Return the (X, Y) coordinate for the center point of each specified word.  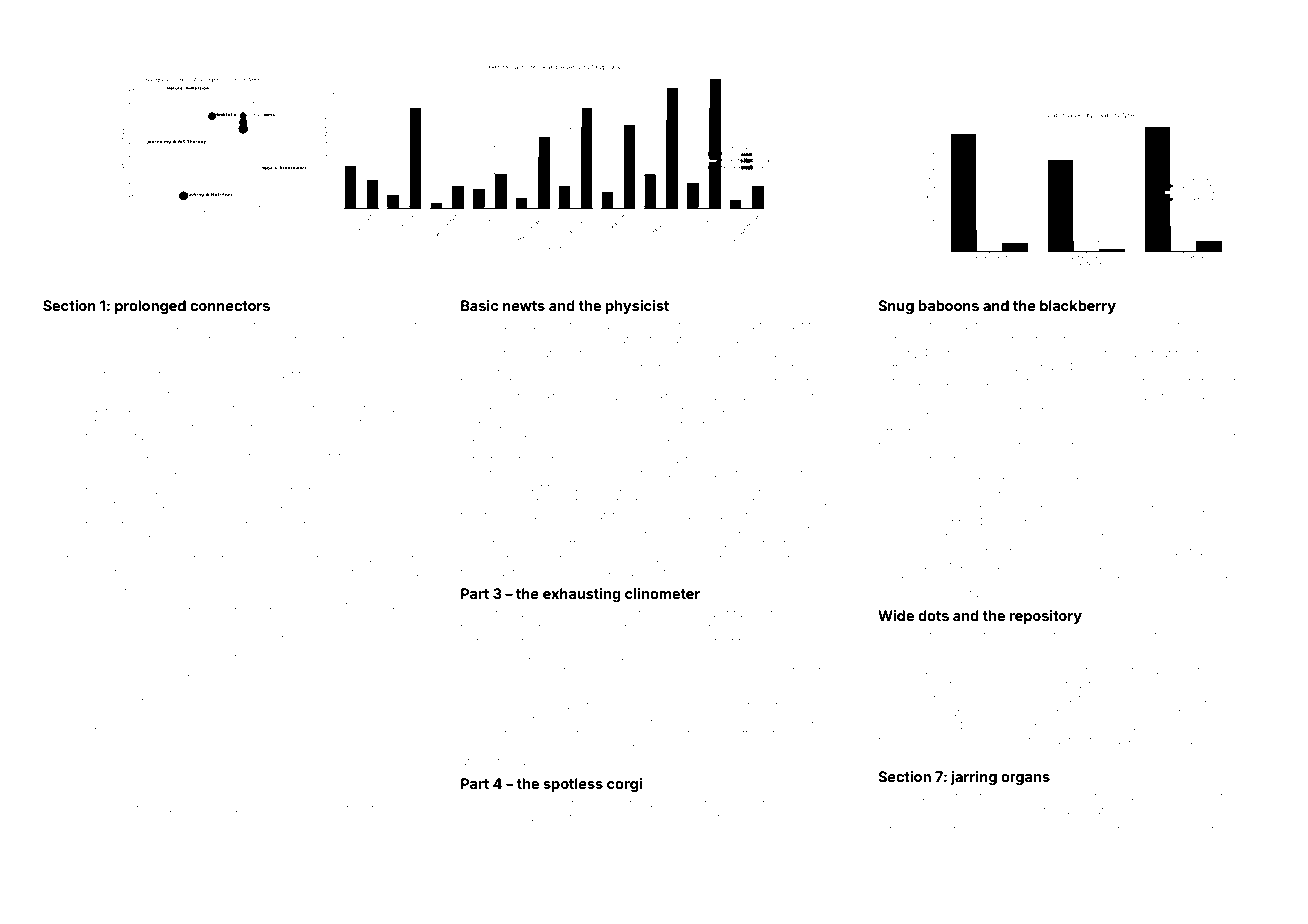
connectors (230, 306)
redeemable (912, 410)
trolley (1213, 355)
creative (144, 788)
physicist (637, 307)
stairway (680, 504)
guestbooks (118, 506)
